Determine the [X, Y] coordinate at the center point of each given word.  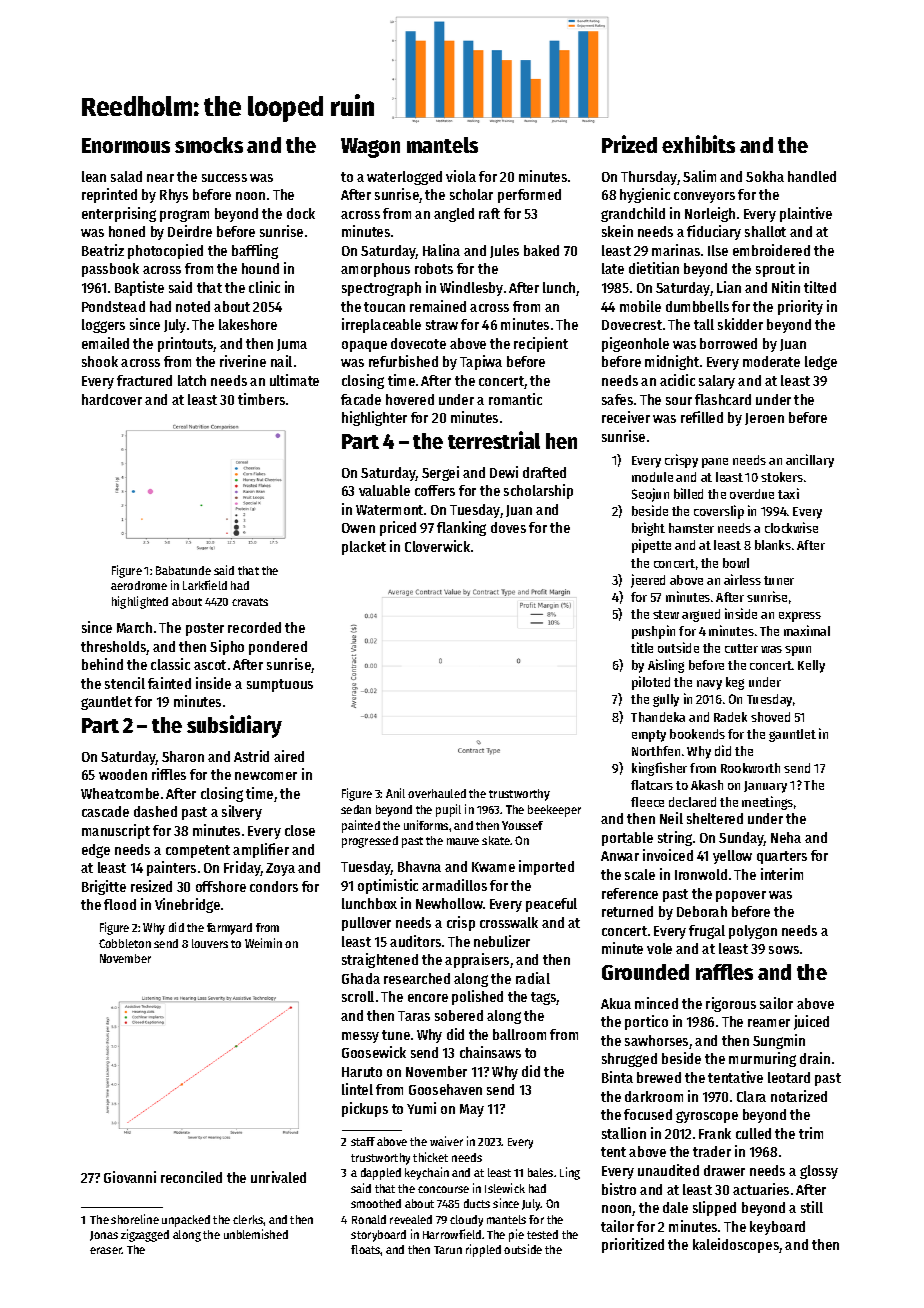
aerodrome [139, 585]
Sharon [183, 756]
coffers [435, 490]
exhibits [698, 144]
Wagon [370, 148]
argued [701, 615]
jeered [648, 581]
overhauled [437, 793]
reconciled [191, 1177]
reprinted [109, 195]
